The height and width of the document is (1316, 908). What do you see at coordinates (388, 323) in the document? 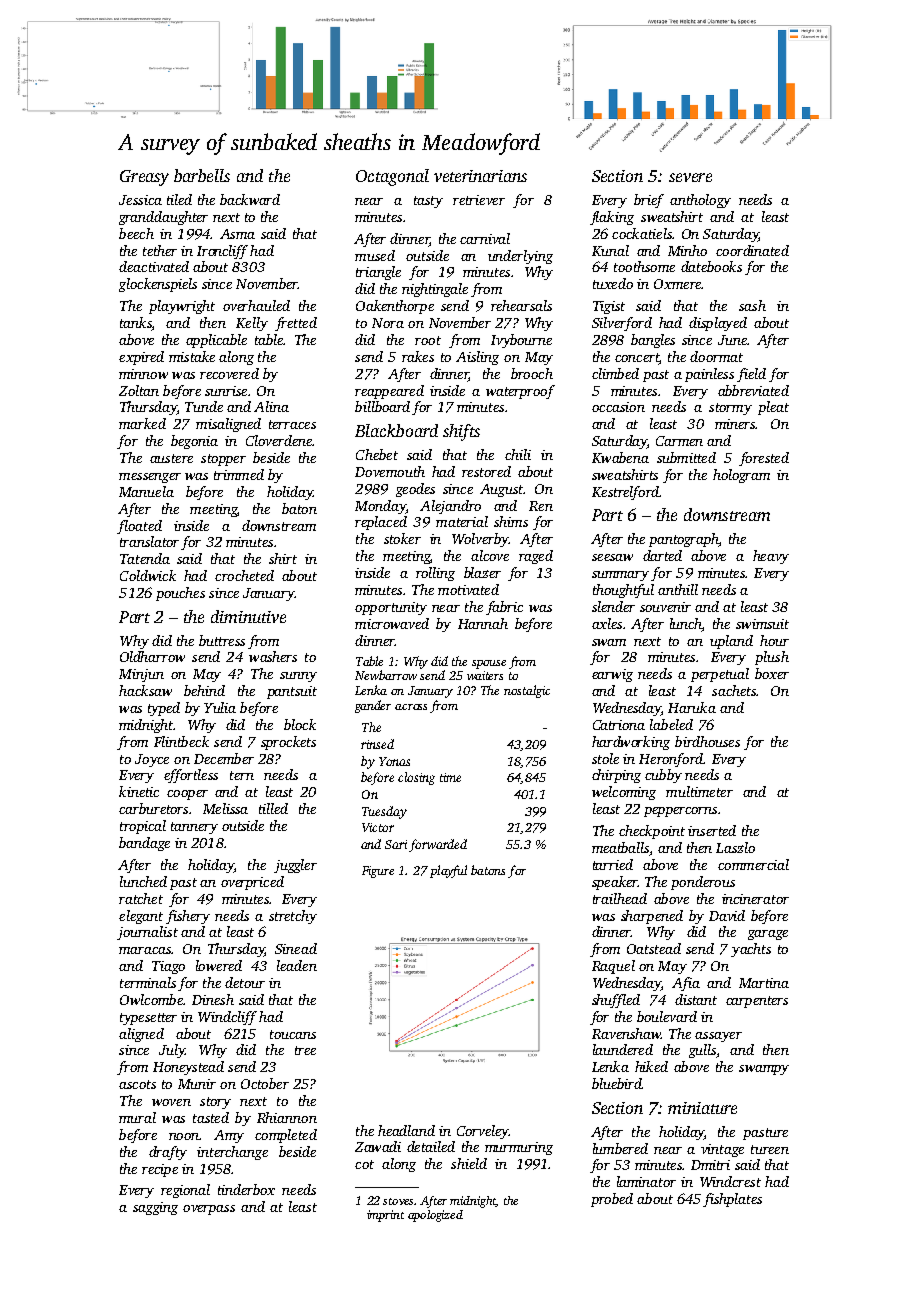
I see `Nora` at bounding box center [388, 323].
